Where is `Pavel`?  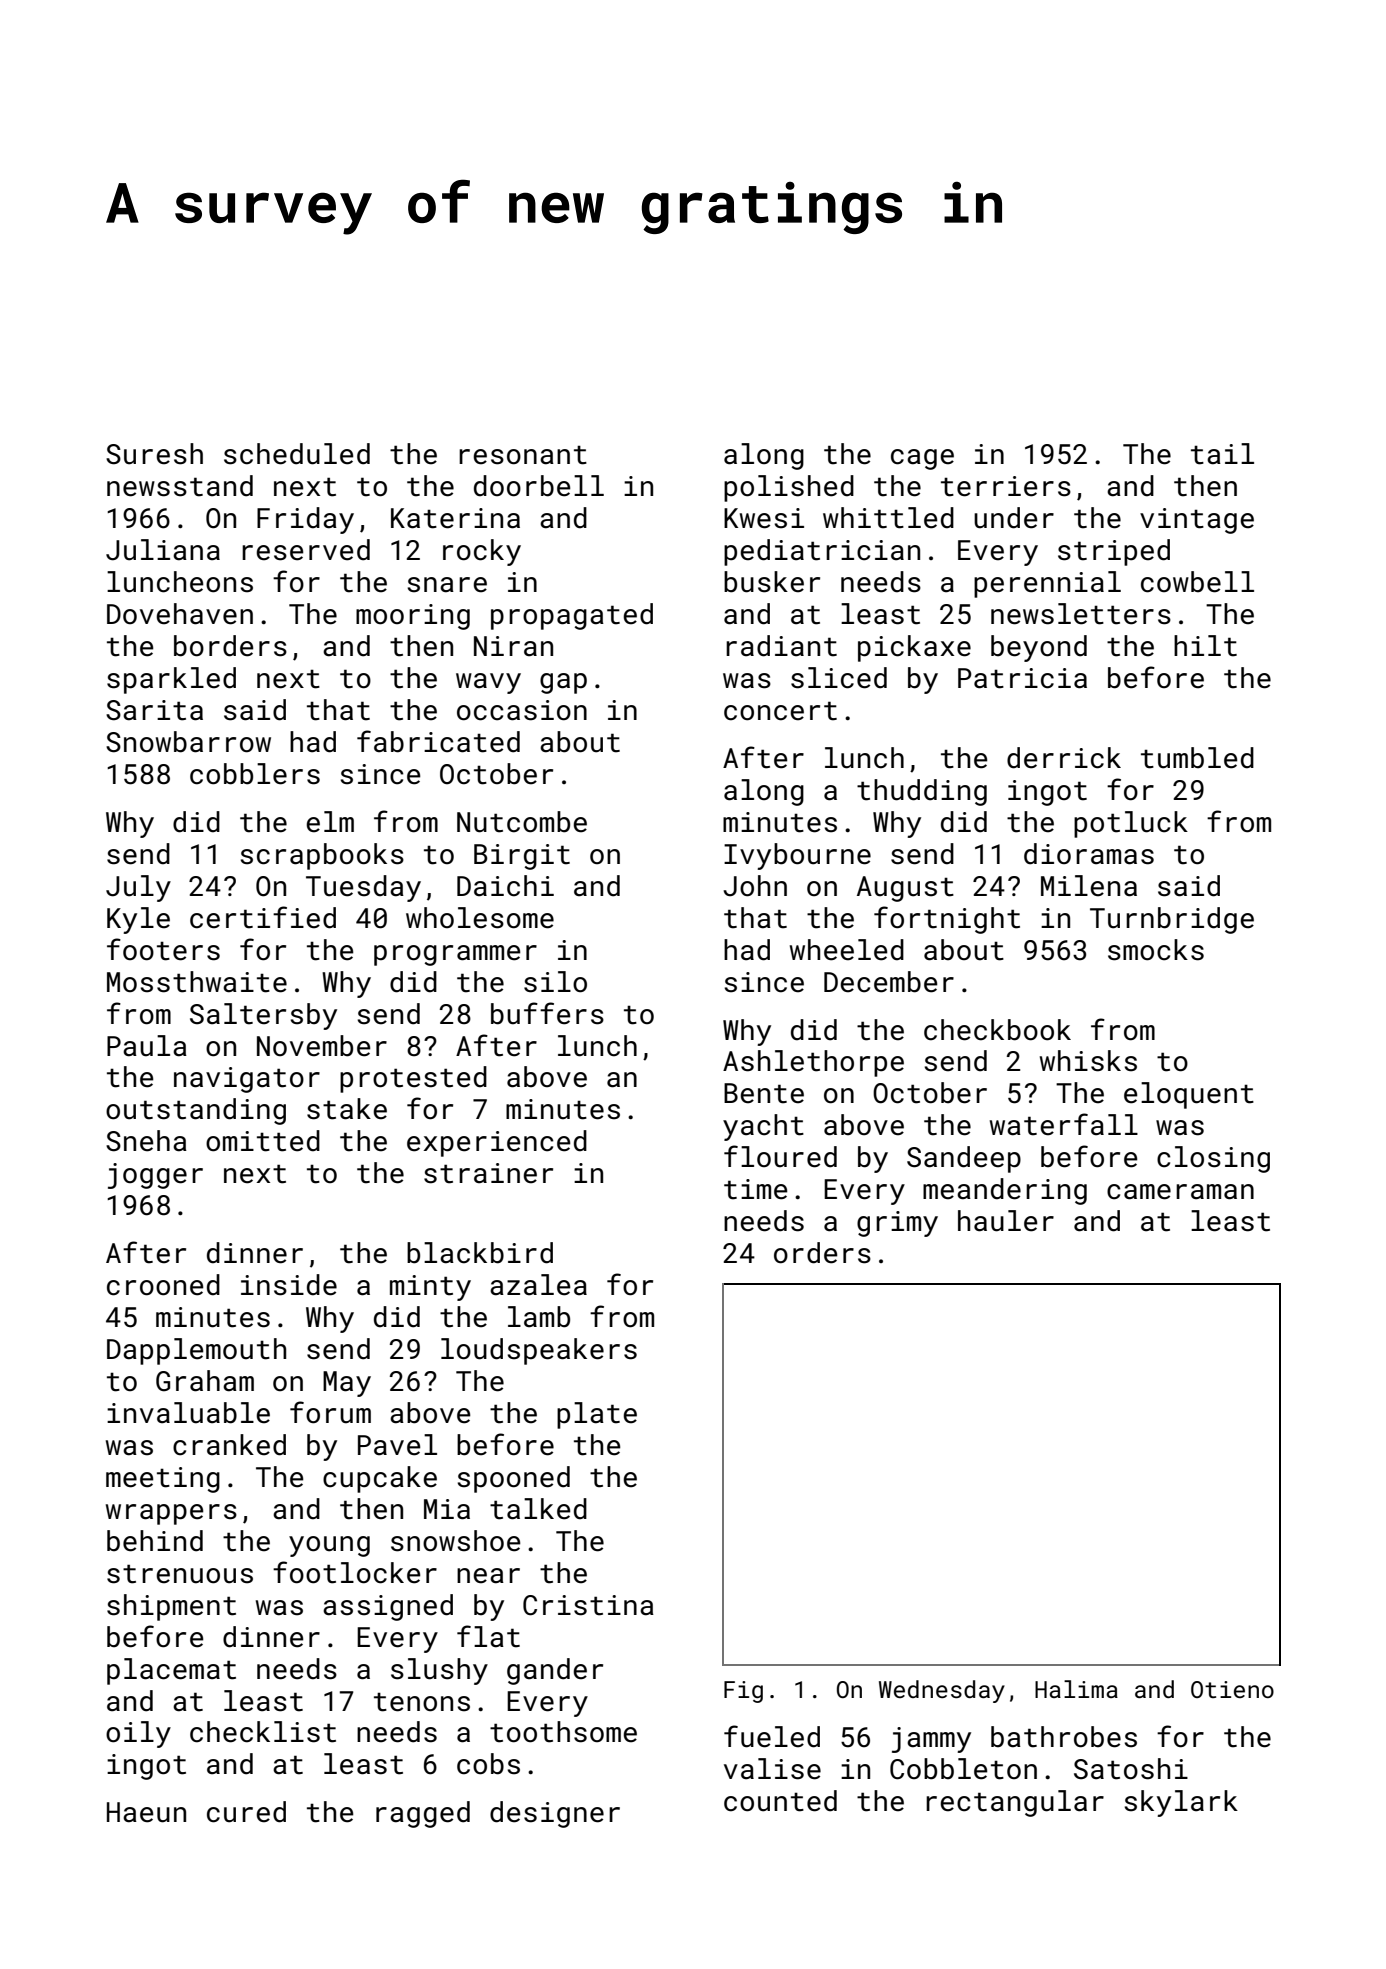
Pavel is located at coordinates (397, 1445).
